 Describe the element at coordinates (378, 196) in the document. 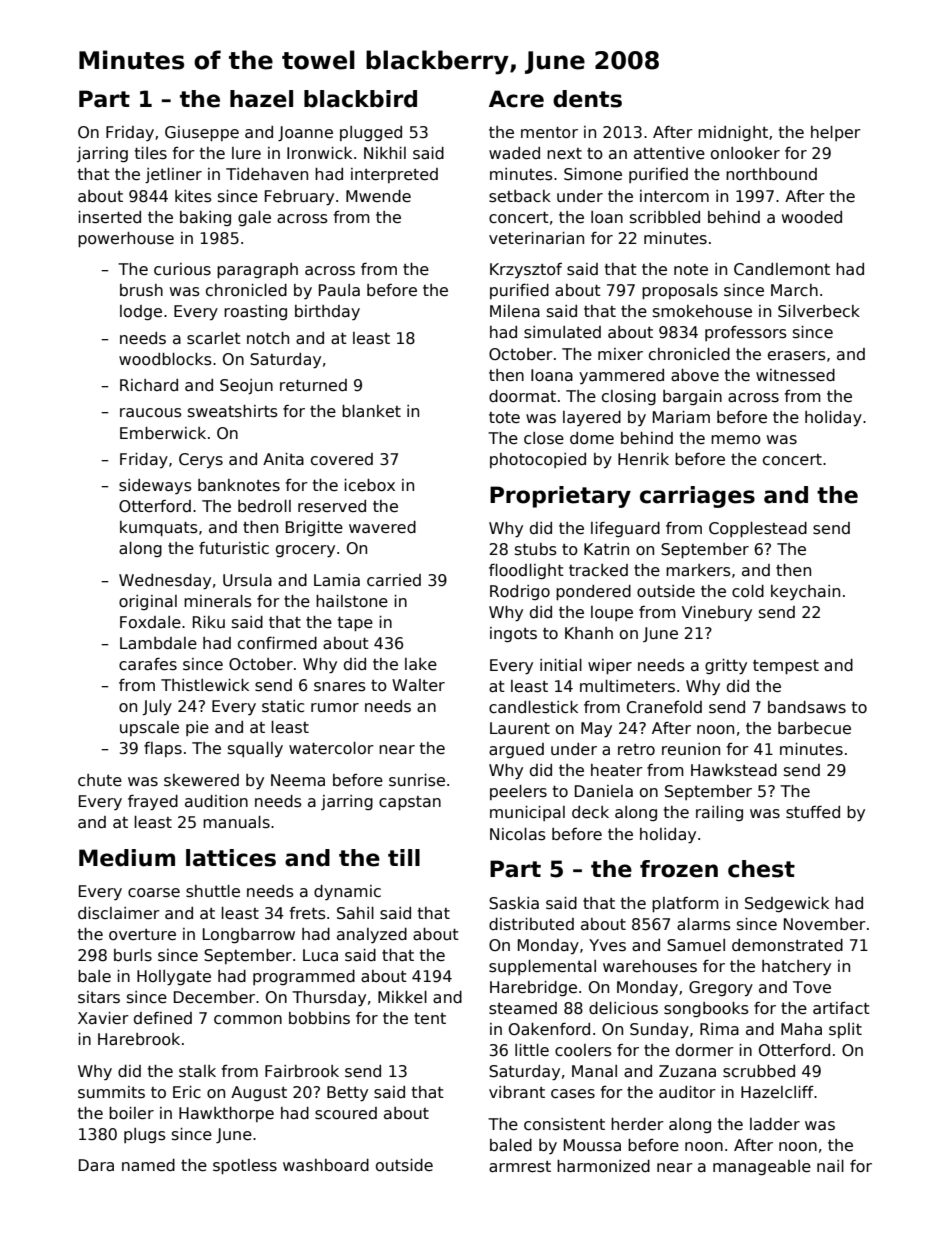

I see `Mwende` at that location.
